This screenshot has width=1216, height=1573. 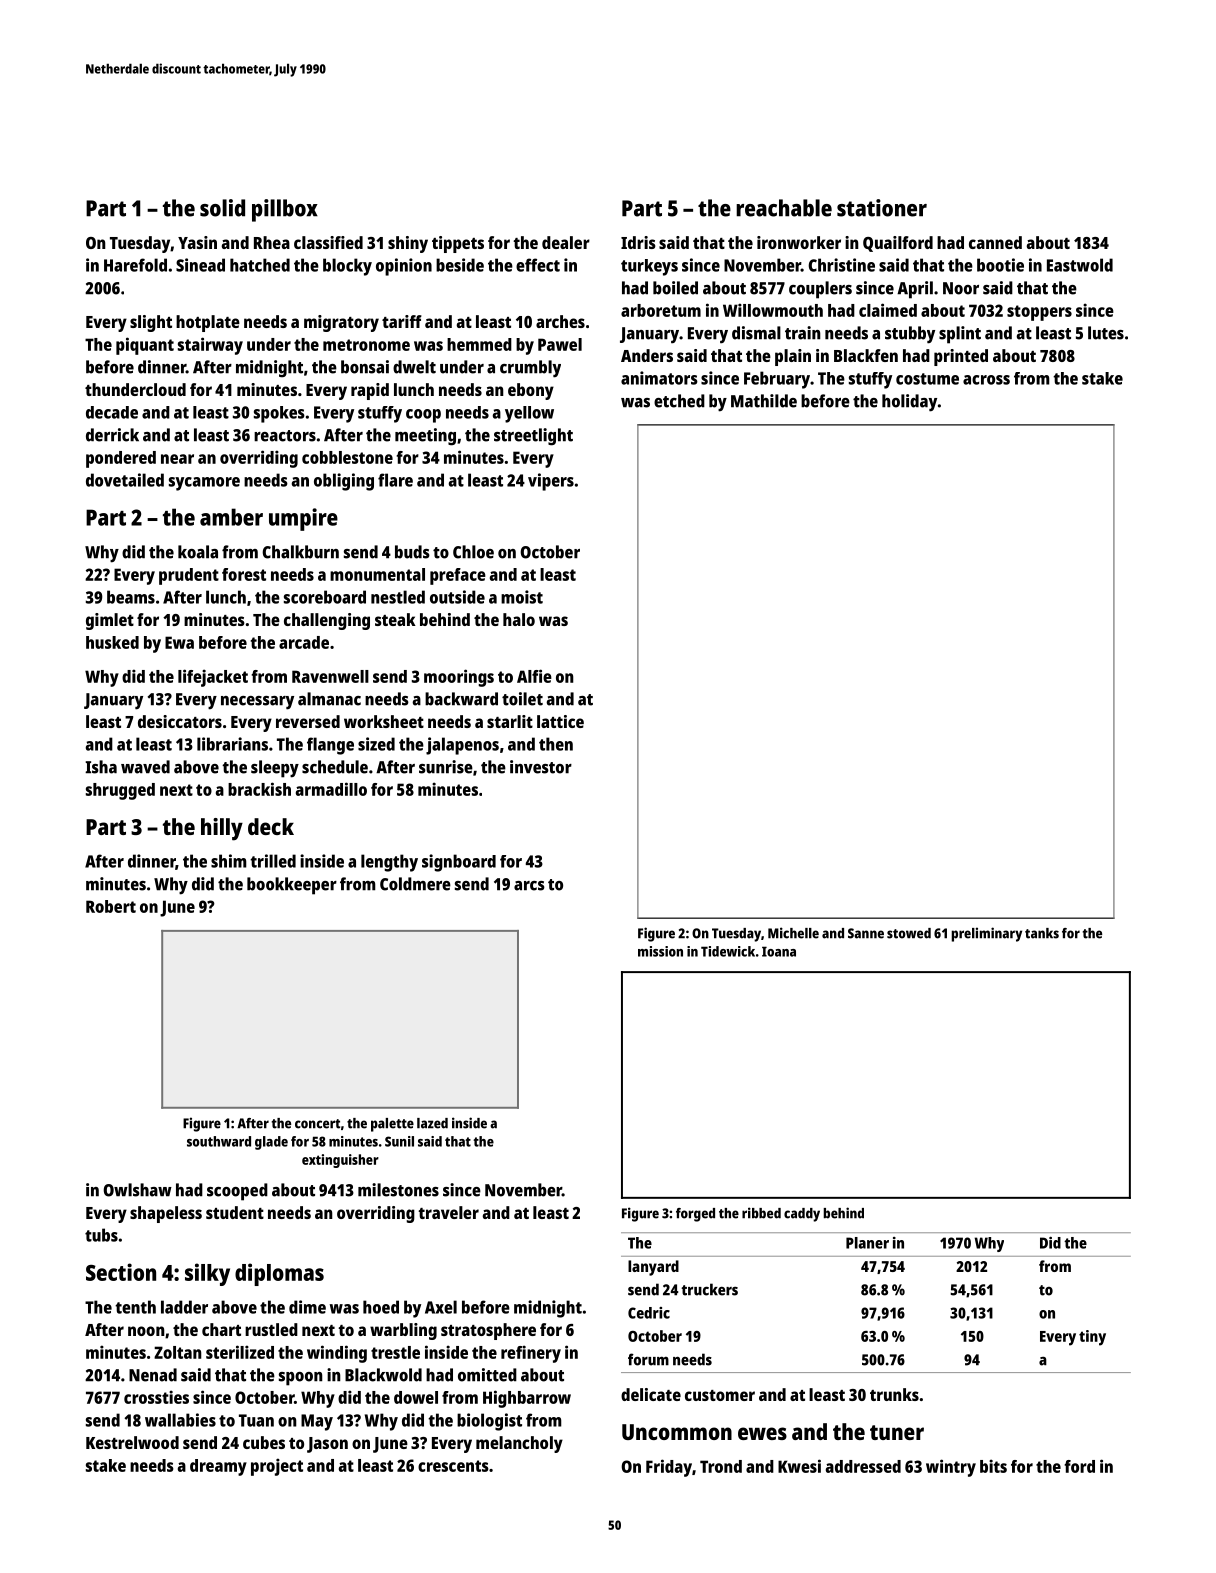 What do you see at coordinates (166, 1214) in the screenshot?
I see `shapeless` at bounding box center [166, 1214].
